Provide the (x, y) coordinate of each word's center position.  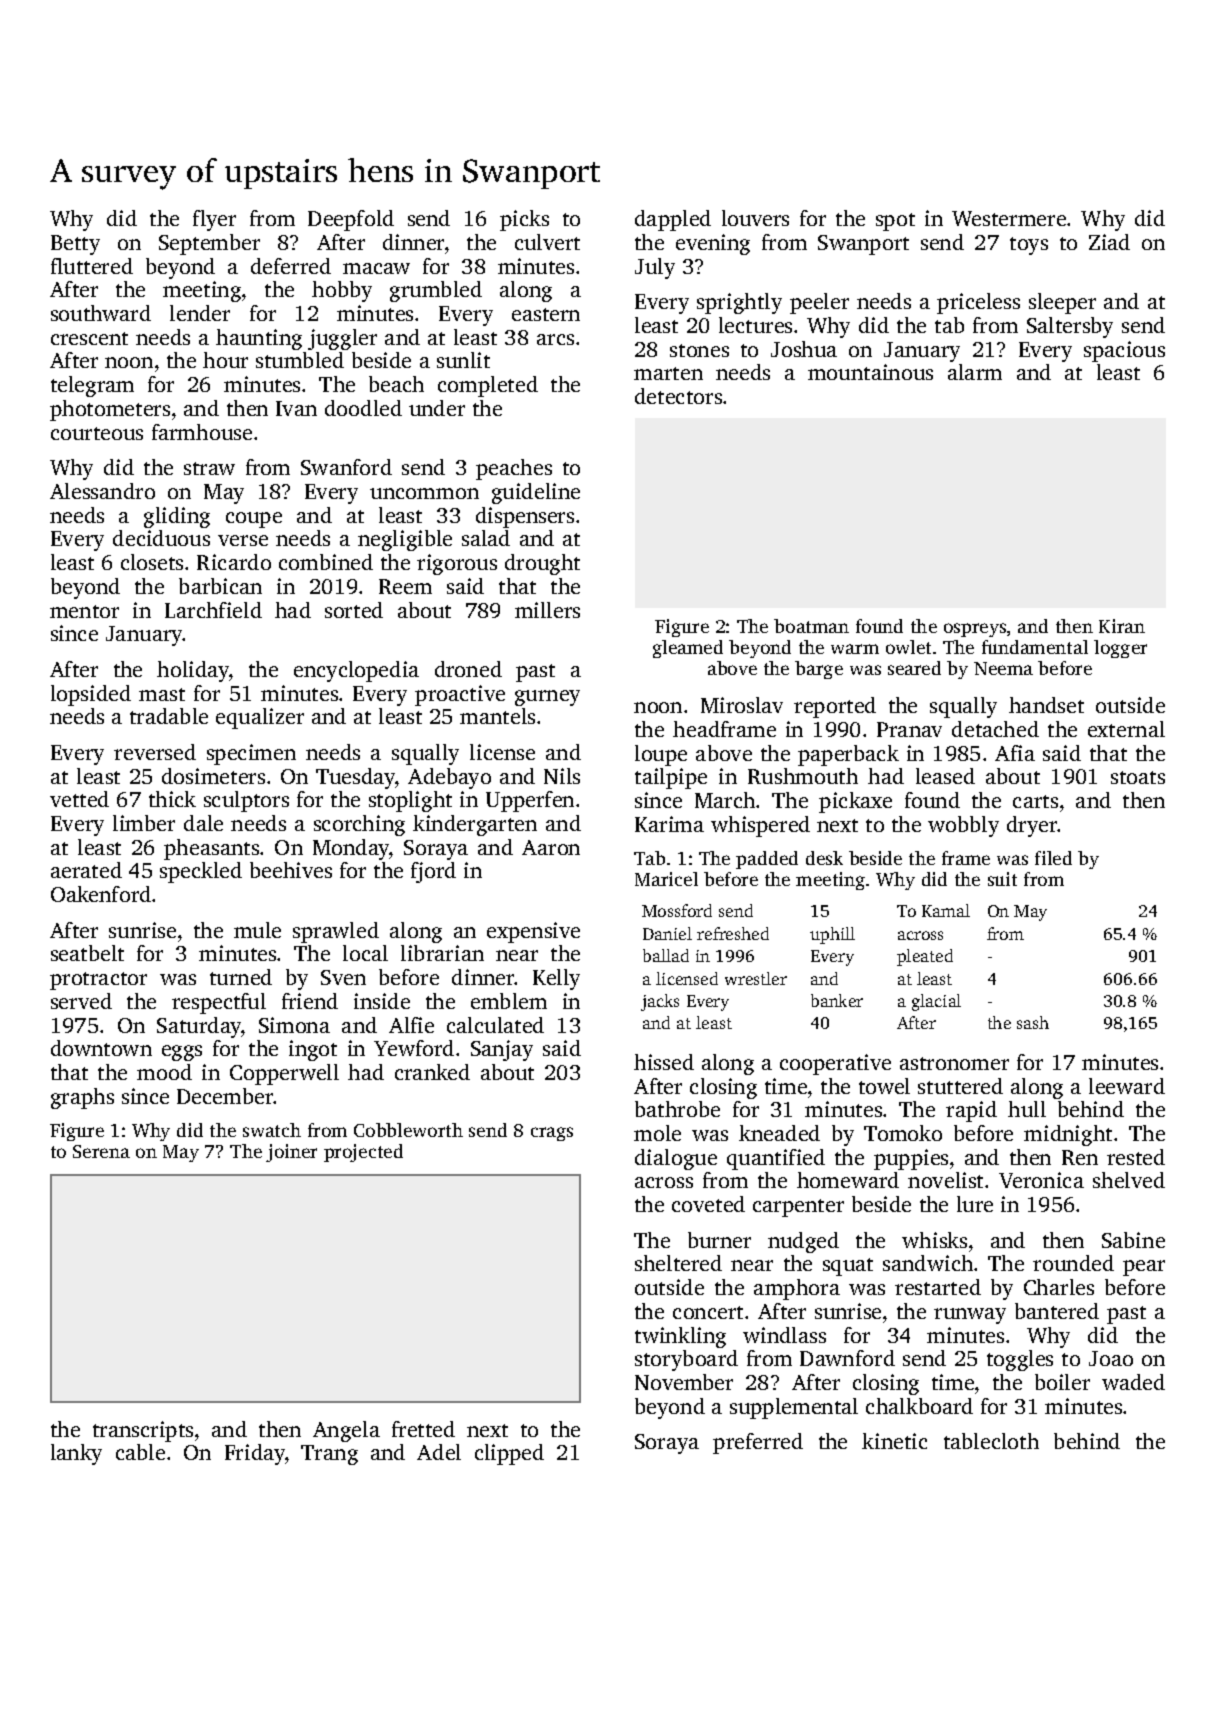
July (655, 268)
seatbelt (87, 953)
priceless (978, 303)
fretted (423, 1429)
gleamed (688, 649)
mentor (84, 611)
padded (767, 860)
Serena (101, 1151)
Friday (255, 1454)
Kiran (1122, 626)
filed (1053, 858)
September (209, 244)
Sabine (1133, 1240)
